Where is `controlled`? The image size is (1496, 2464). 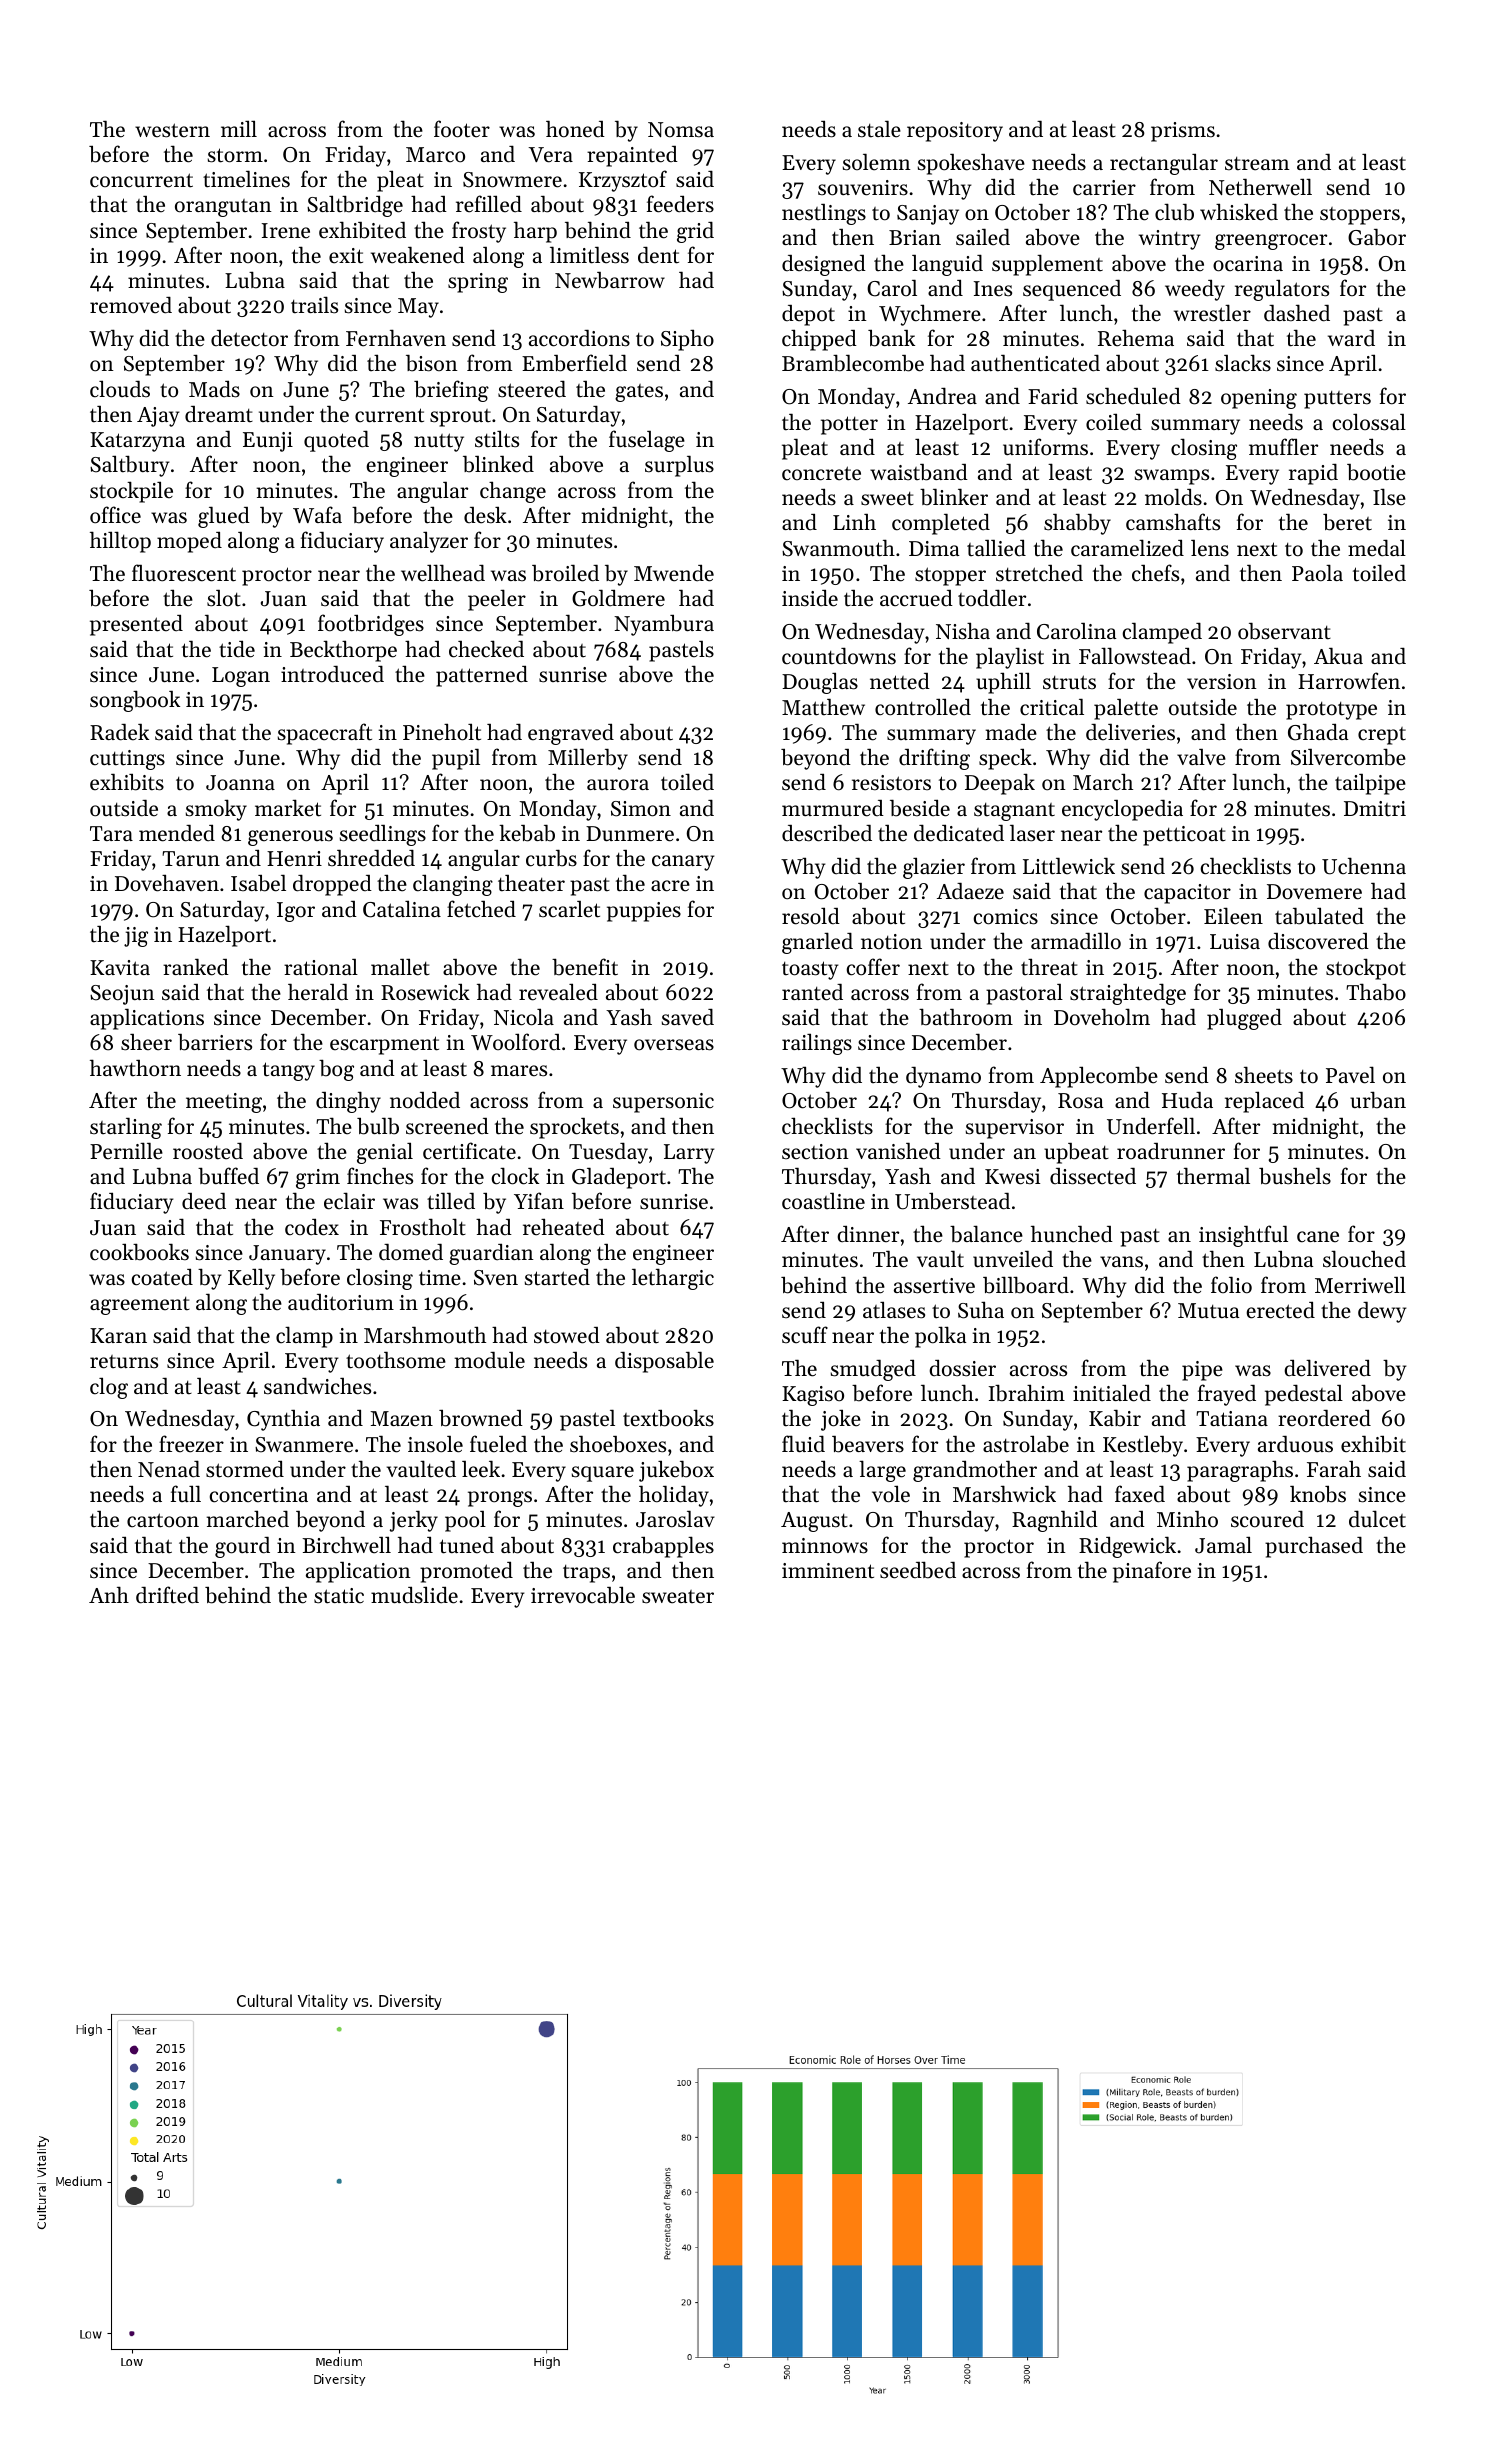 controlled is located at coordinates (923, 707).
